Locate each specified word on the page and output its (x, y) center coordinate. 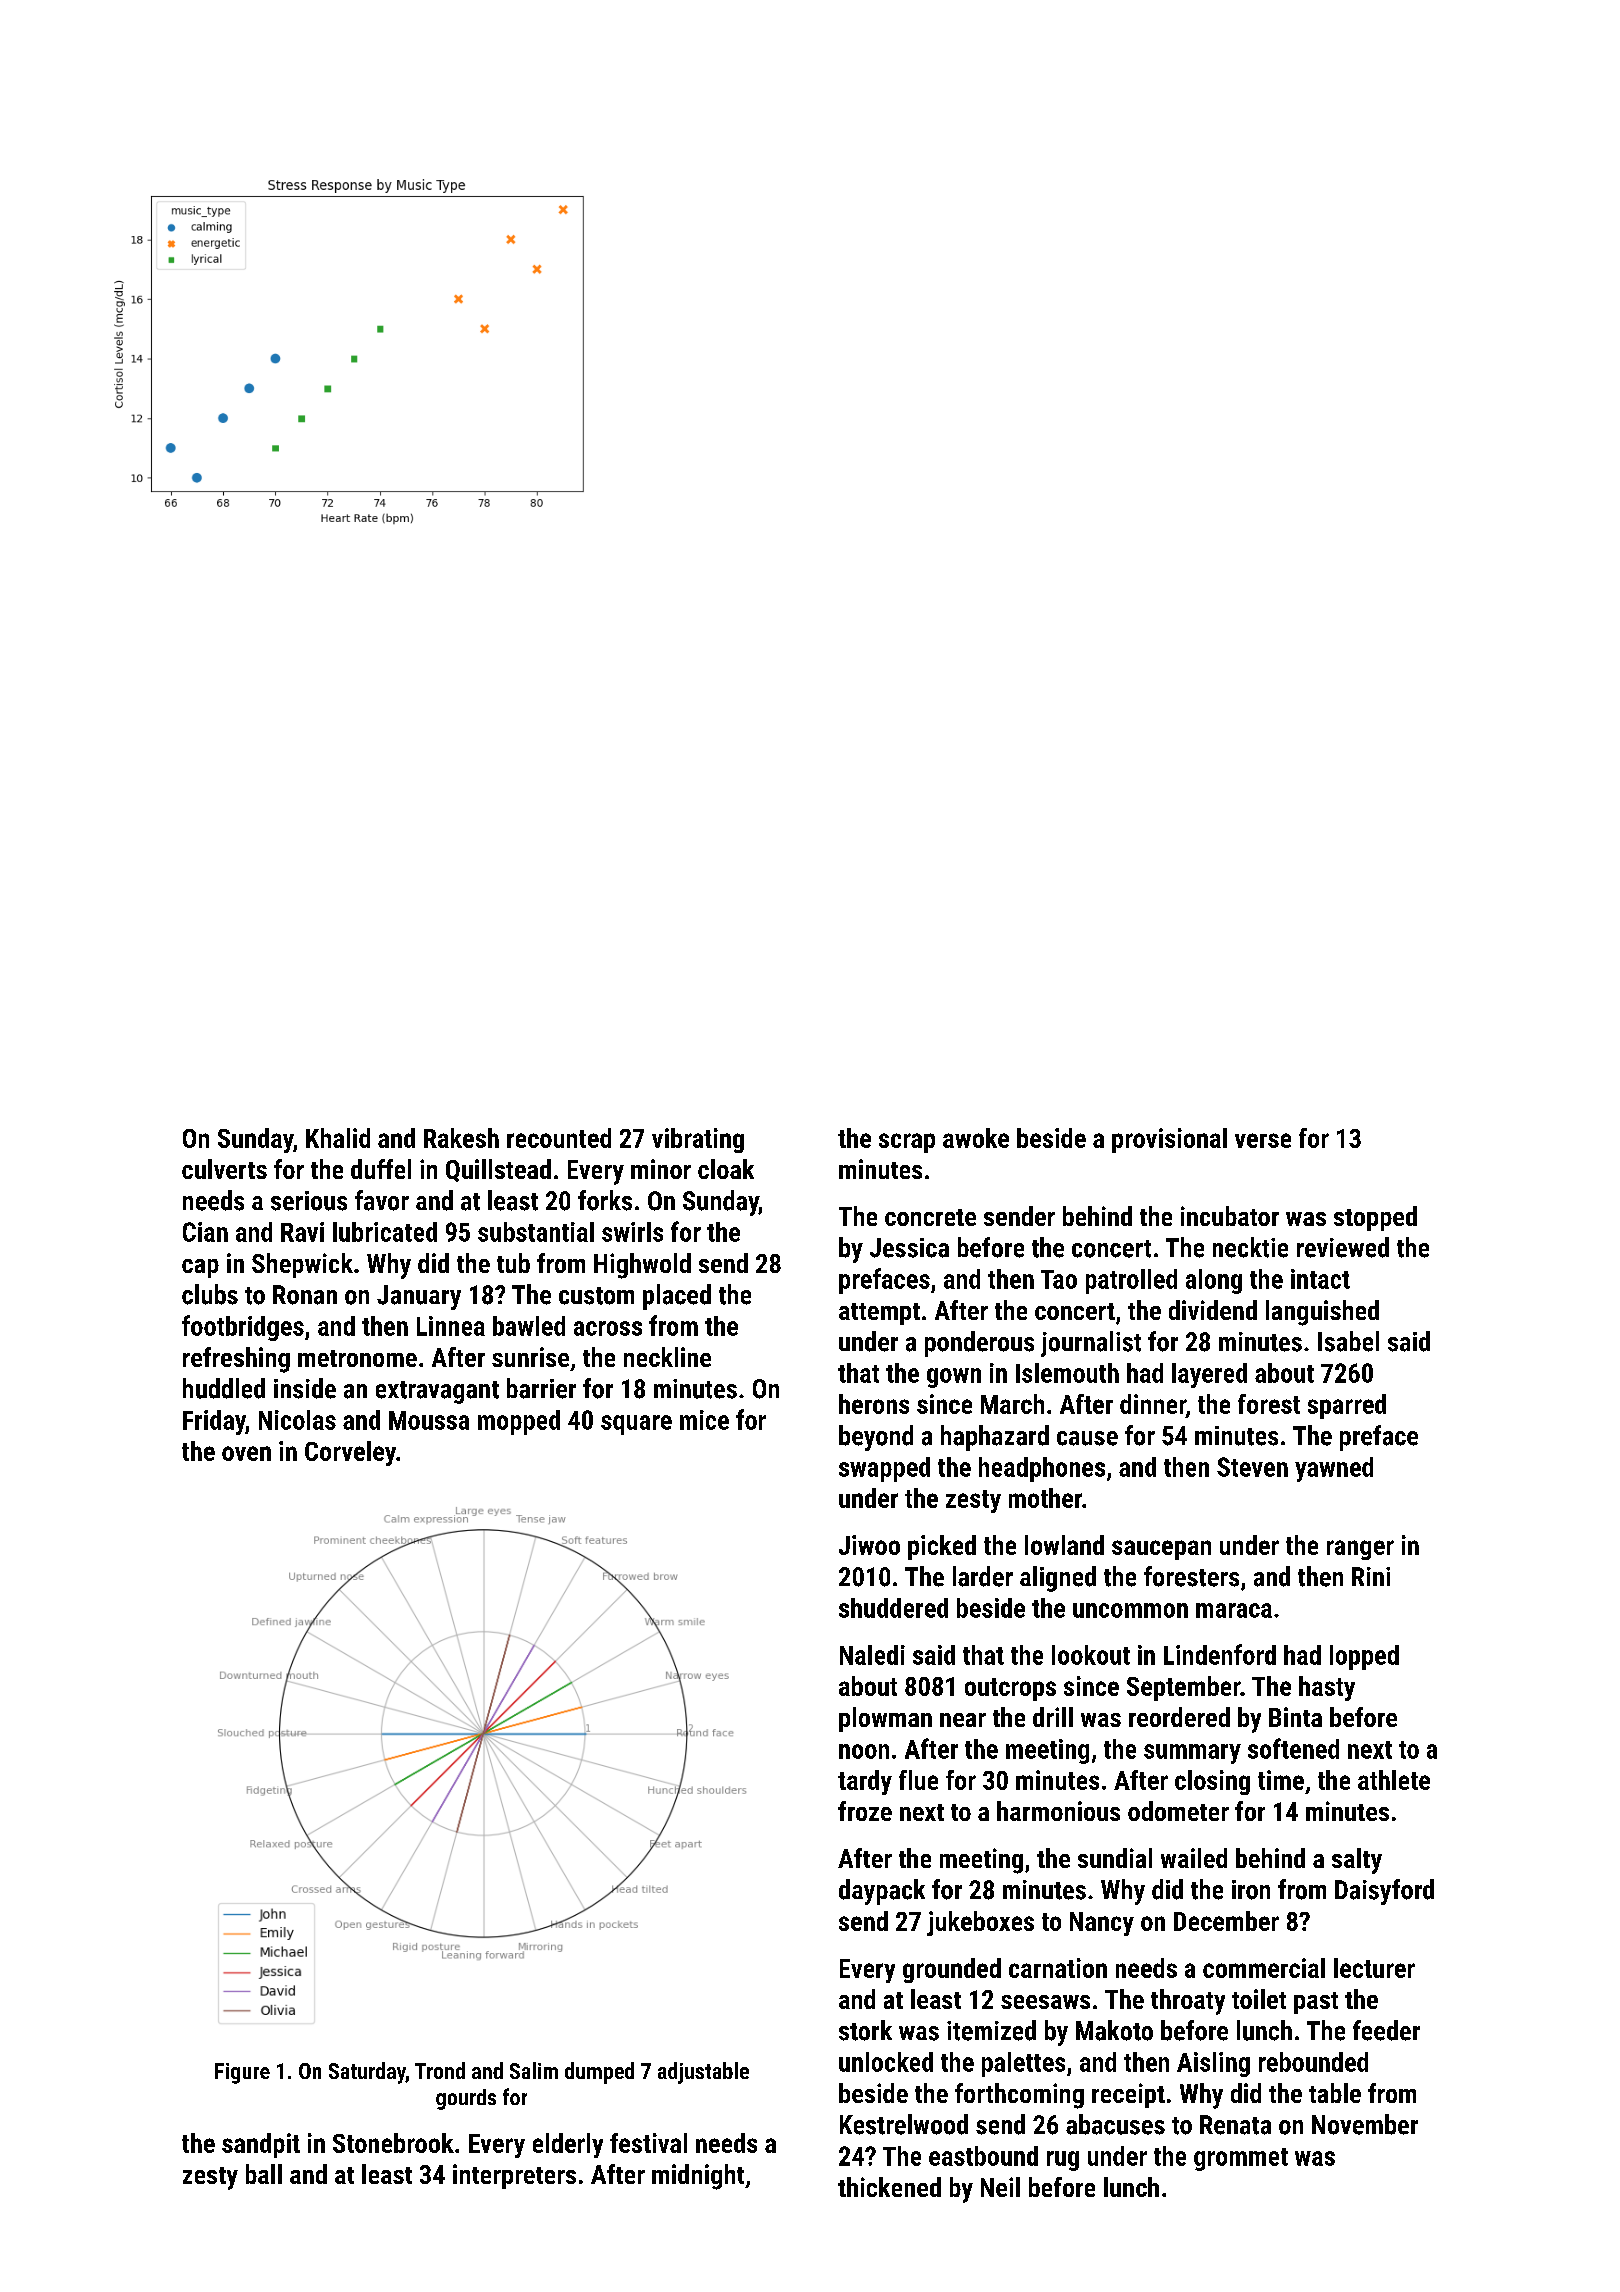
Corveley (350, 1453)
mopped (519, 1422)
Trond (440, 2070)
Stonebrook (393, 2143)
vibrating (698, 1140)
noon (864, 1751)
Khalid (338, 1138)
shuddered (893, 1608)
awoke (976, 1138)
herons (874, 1404)
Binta (1295, 1717)
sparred (1347, 1406)
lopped (1364, 1657)
